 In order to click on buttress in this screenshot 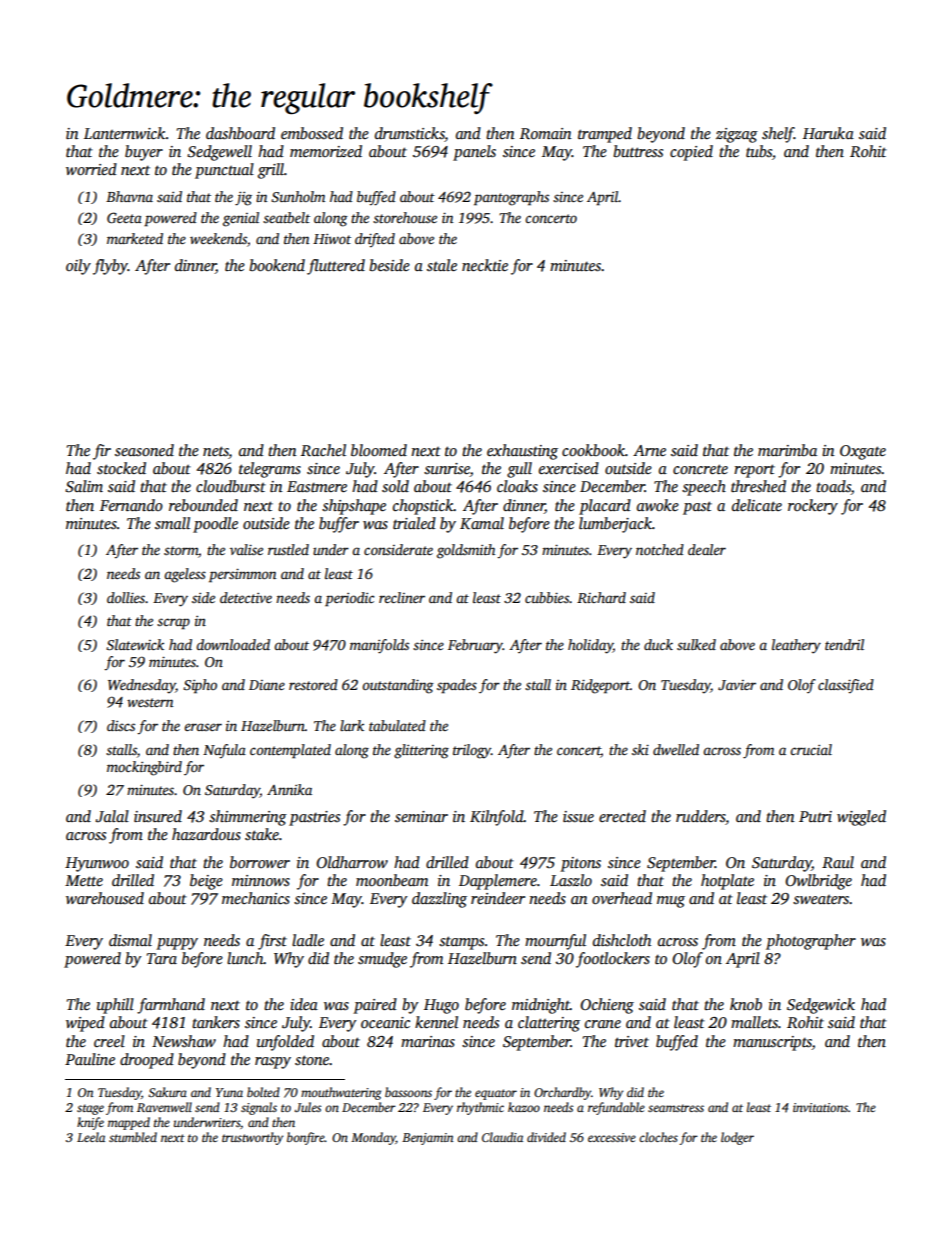, I will do `click(638, 151)`.
